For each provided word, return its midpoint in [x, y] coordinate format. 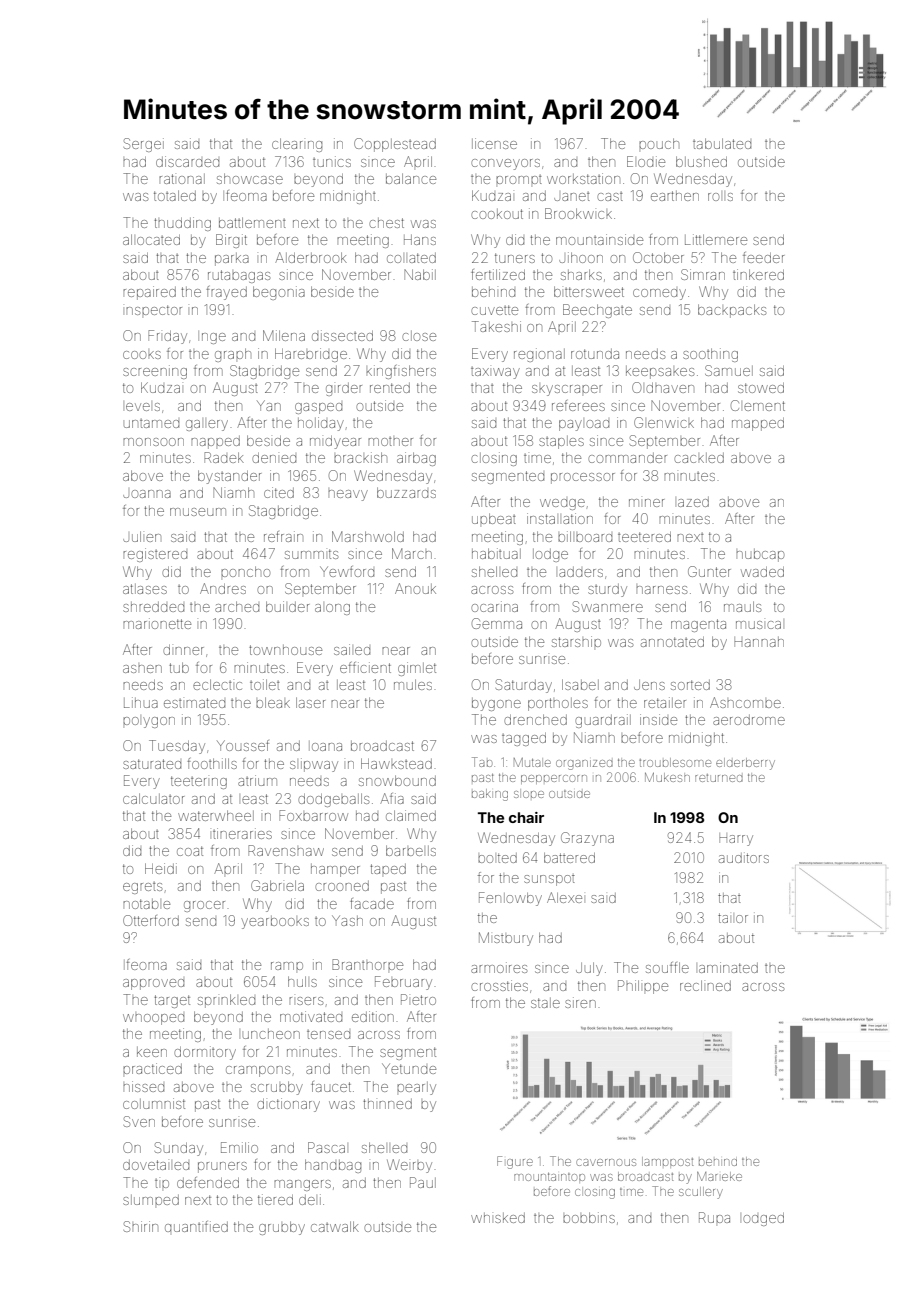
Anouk [415, 588]
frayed [227, 293]
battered [569, 858]
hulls [302, 981]
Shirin [141, 1226]
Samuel [729, 370]
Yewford [347, 571]
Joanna [147, 494]
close [419, 336]
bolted [497, 858]
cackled [699, 458]
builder [287, 606]
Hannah [759, 642]
